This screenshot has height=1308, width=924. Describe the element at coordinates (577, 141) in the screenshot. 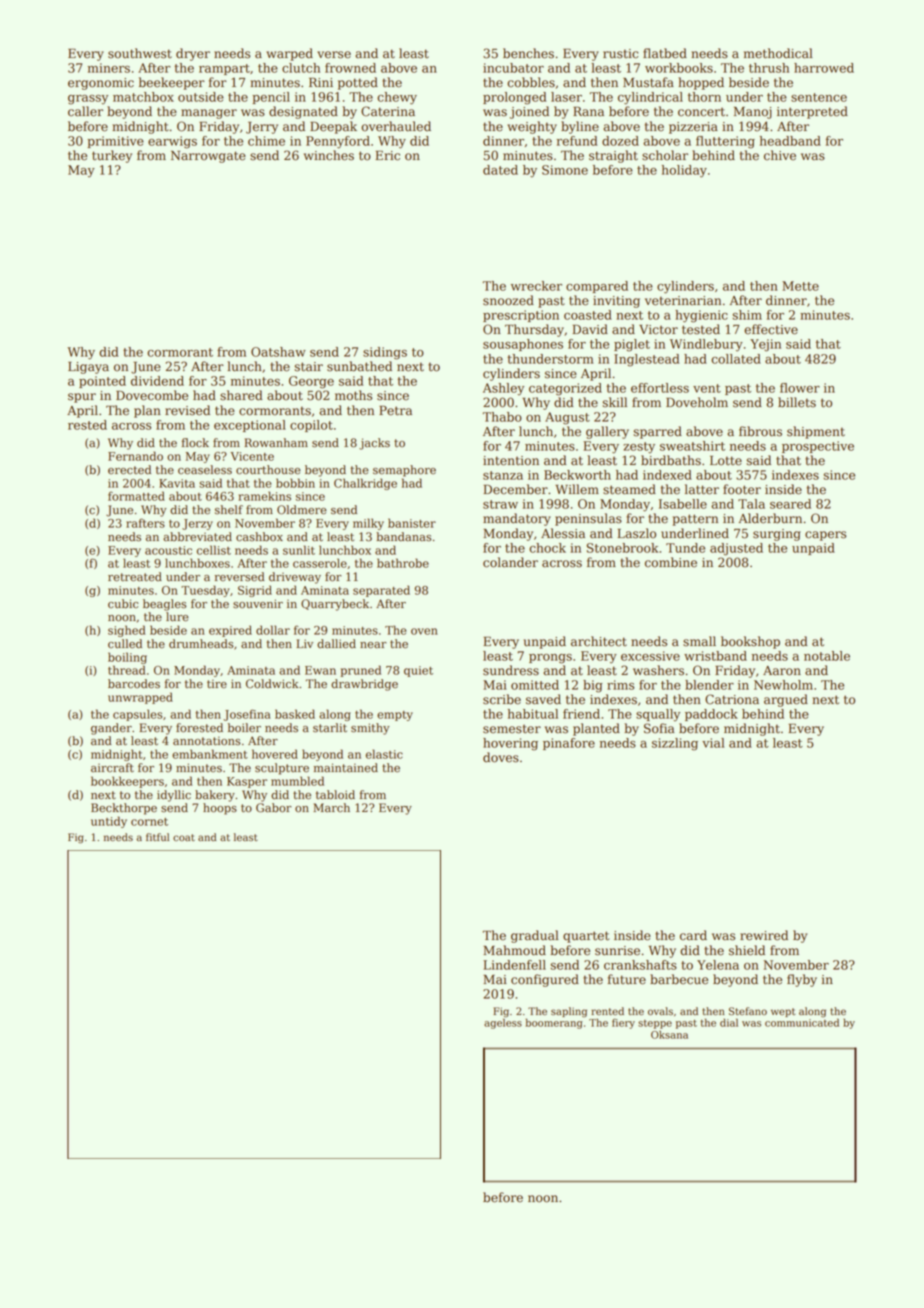

I see `refund` at that location.
